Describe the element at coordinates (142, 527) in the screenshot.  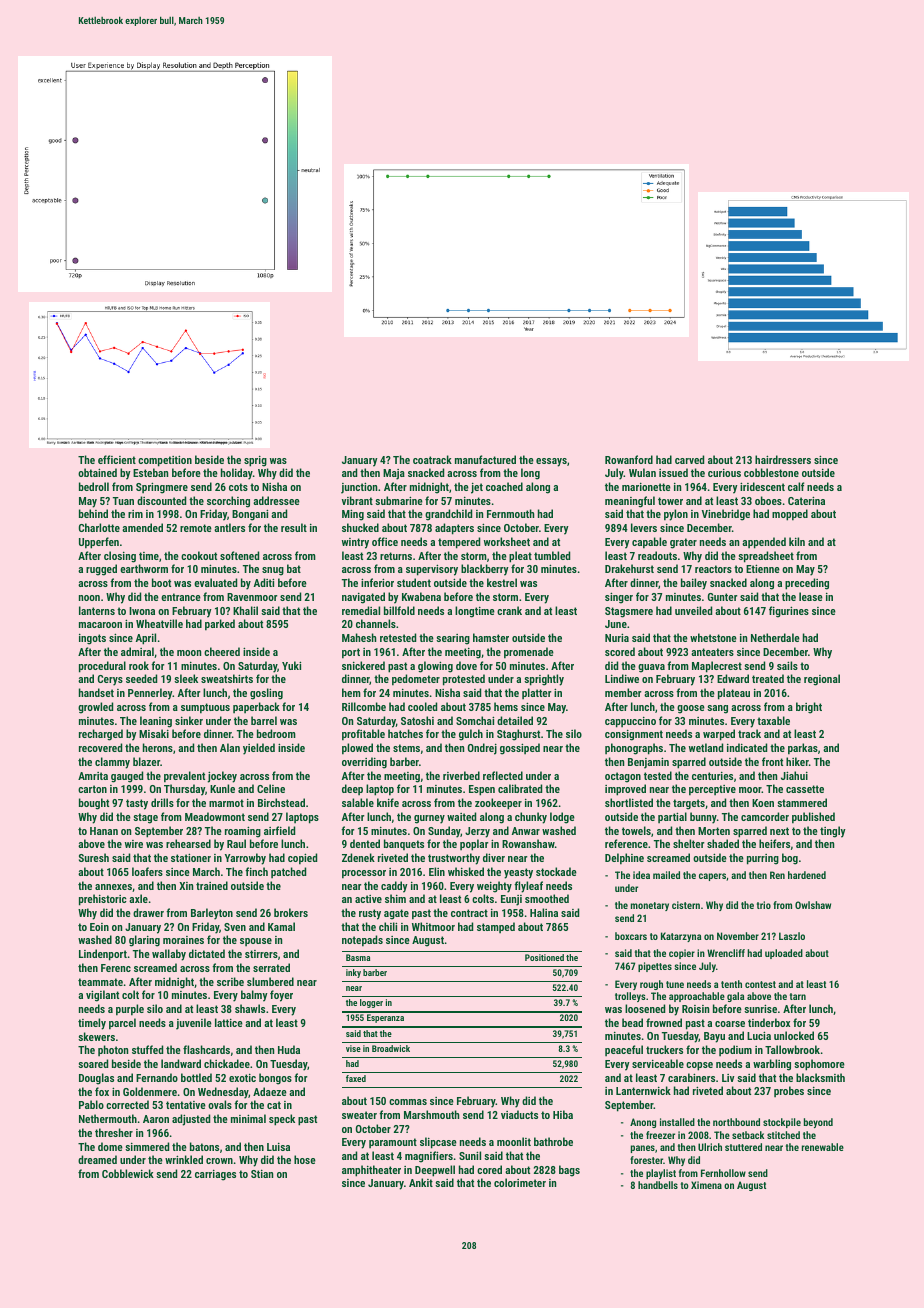
I see `amended` at that location.
